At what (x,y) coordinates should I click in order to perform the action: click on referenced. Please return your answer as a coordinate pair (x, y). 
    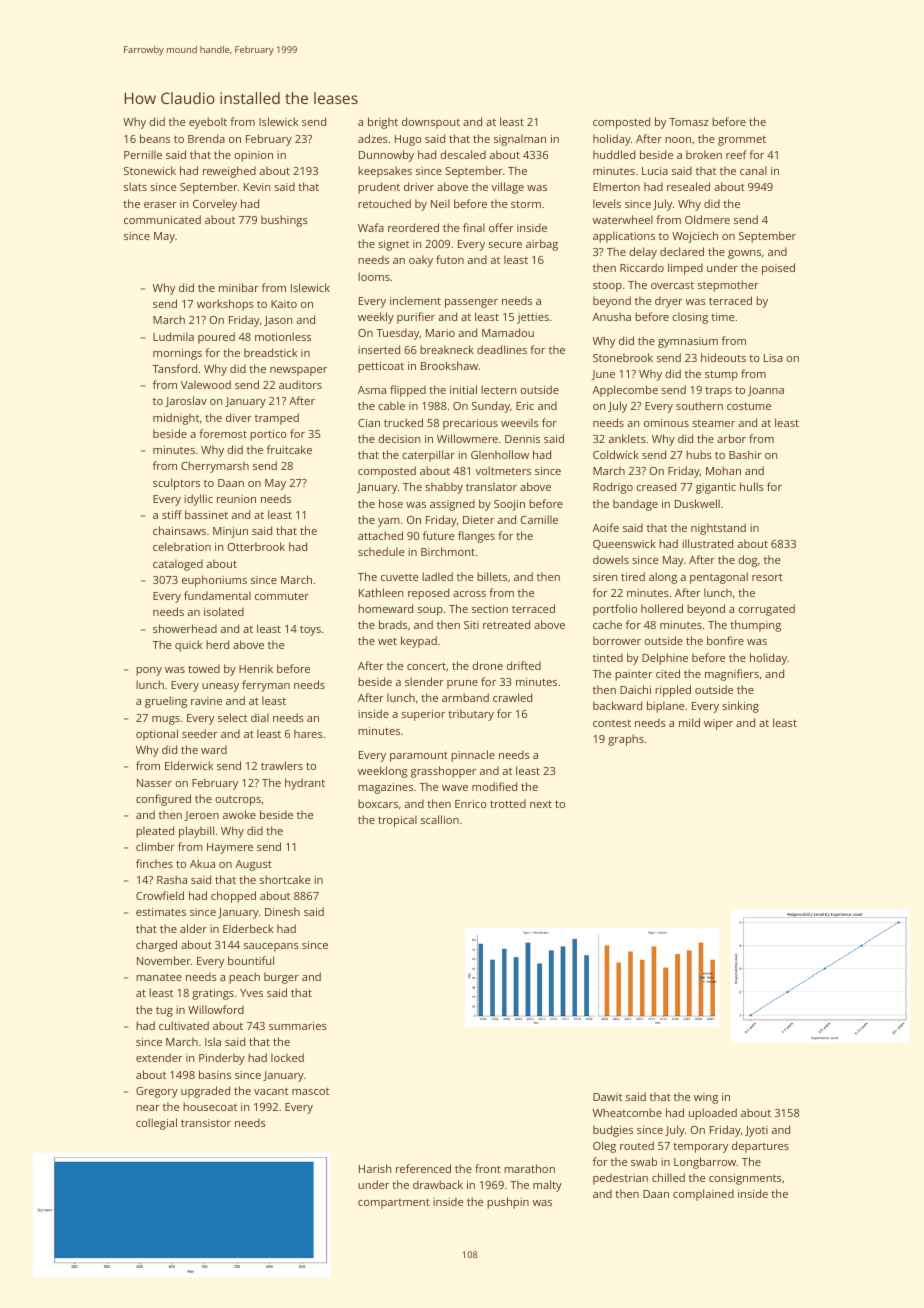
    Looking at the image, I should click on (423, 1168).
